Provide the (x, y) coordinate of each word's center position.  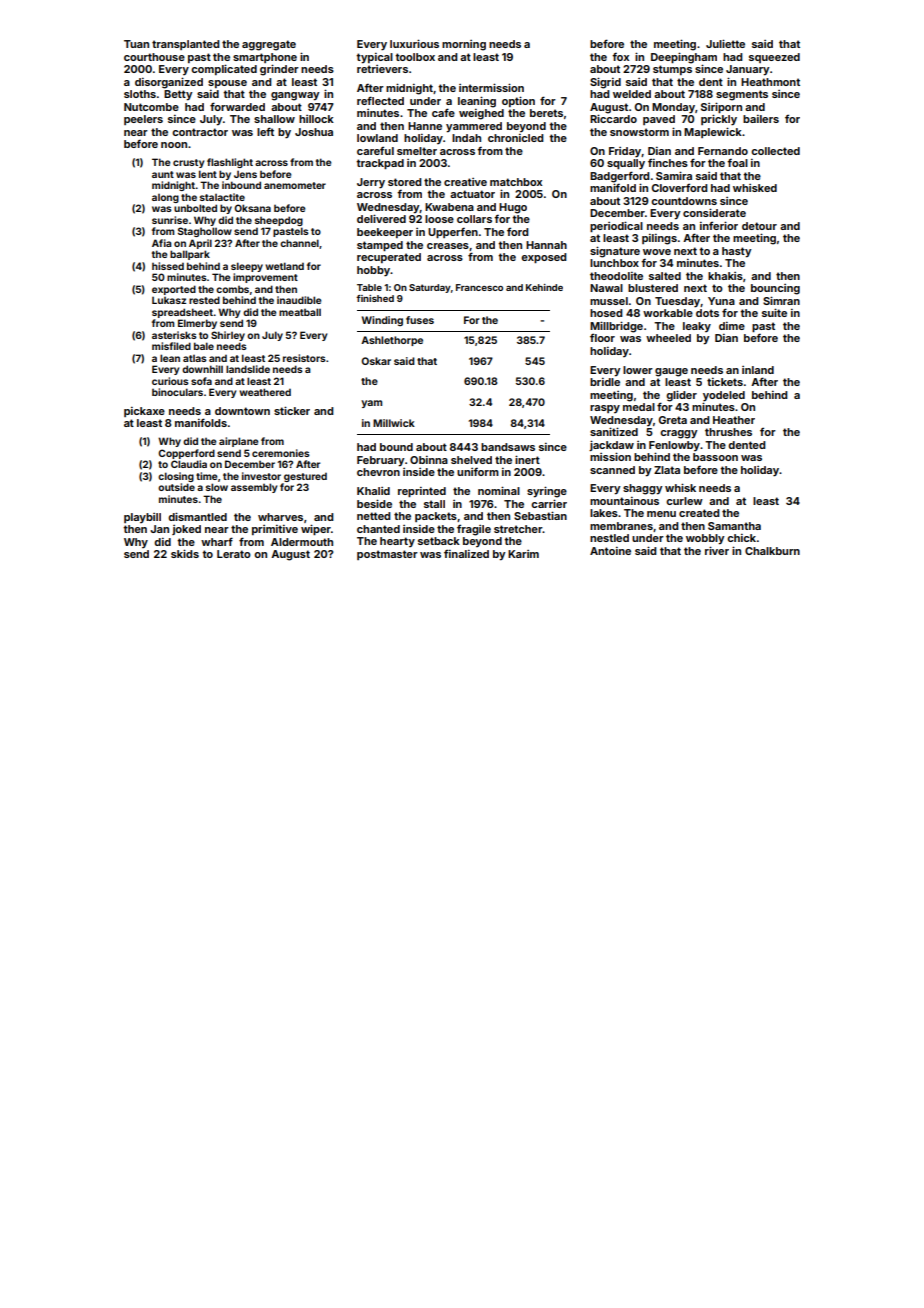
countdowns (684, 201)
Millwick (394, 423)
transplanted (186, 45)
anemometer (295, 185)
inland (758, 370)
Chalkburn (772, 551)
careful (375, 150)
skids (185, 553)
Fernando (723, 151)
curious (170, 381)
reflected (380, 100)
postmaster (387, 555)
